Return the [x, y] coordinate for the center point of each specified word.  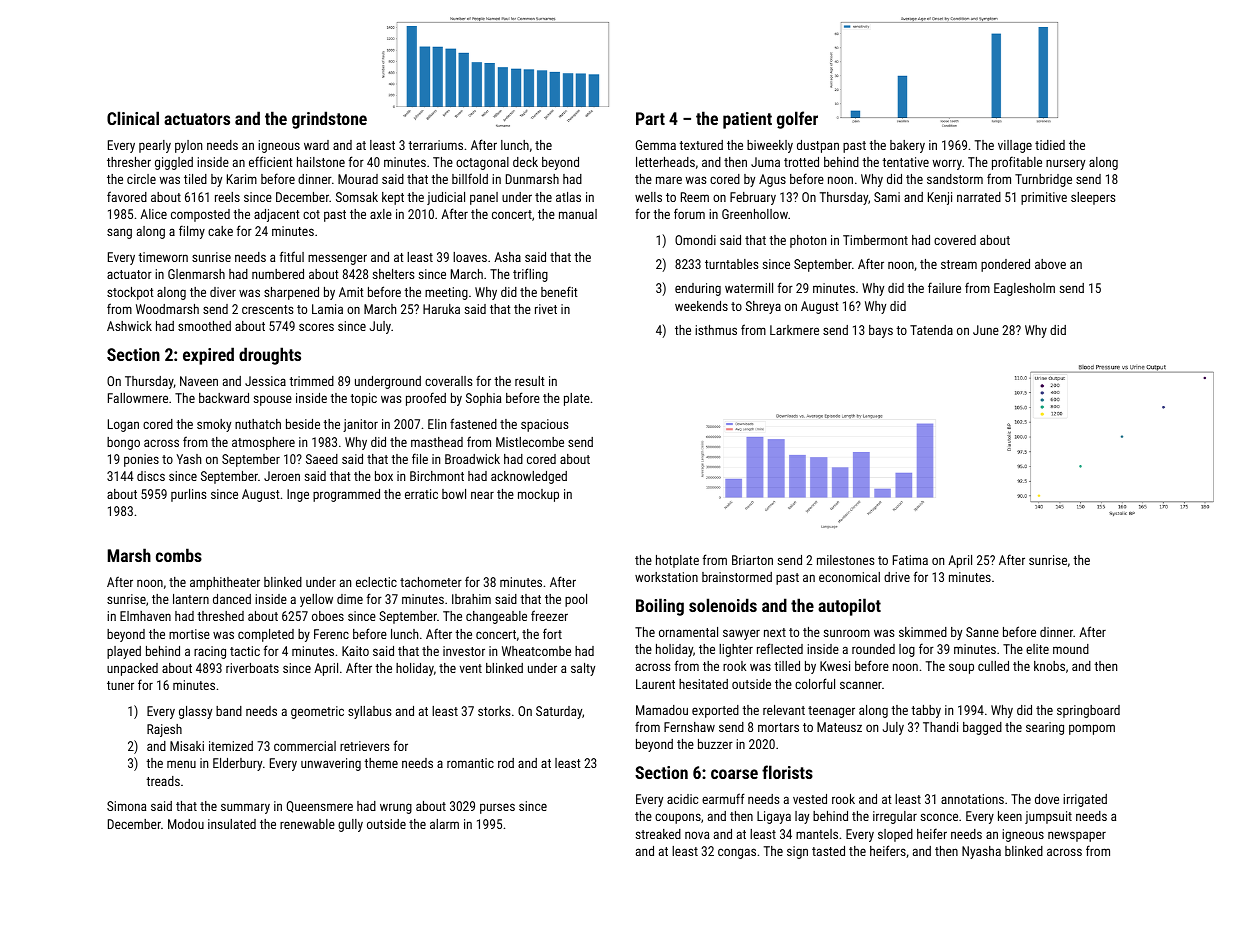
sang [119, 233]
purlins [188, 495]
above [1050, 264]
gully [350, 825]
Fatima [910, 560]
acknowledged [529, 477]
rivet [546, 309]
